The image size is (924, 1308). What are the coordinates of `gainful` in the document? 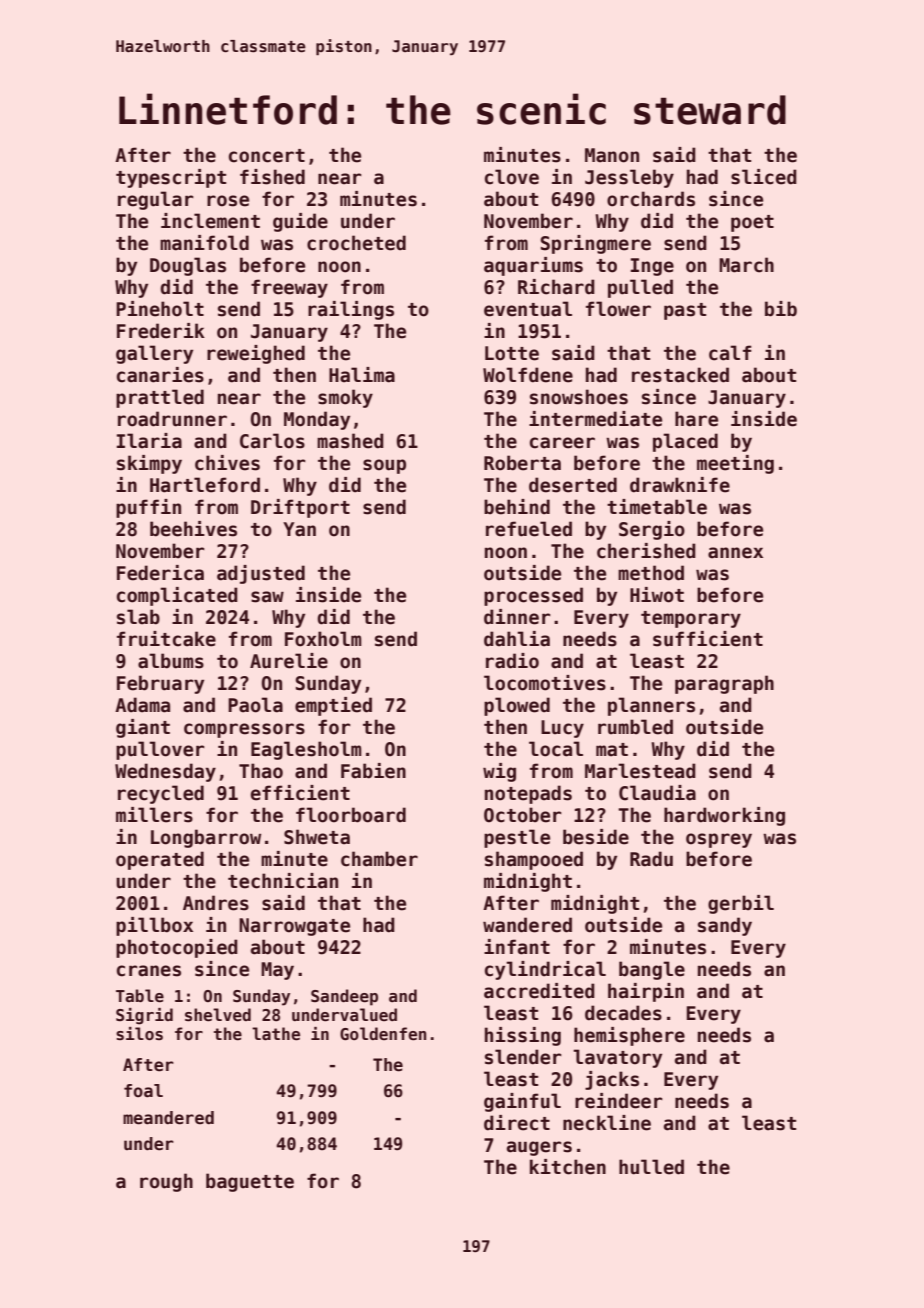 It's located at (522, 1102).
